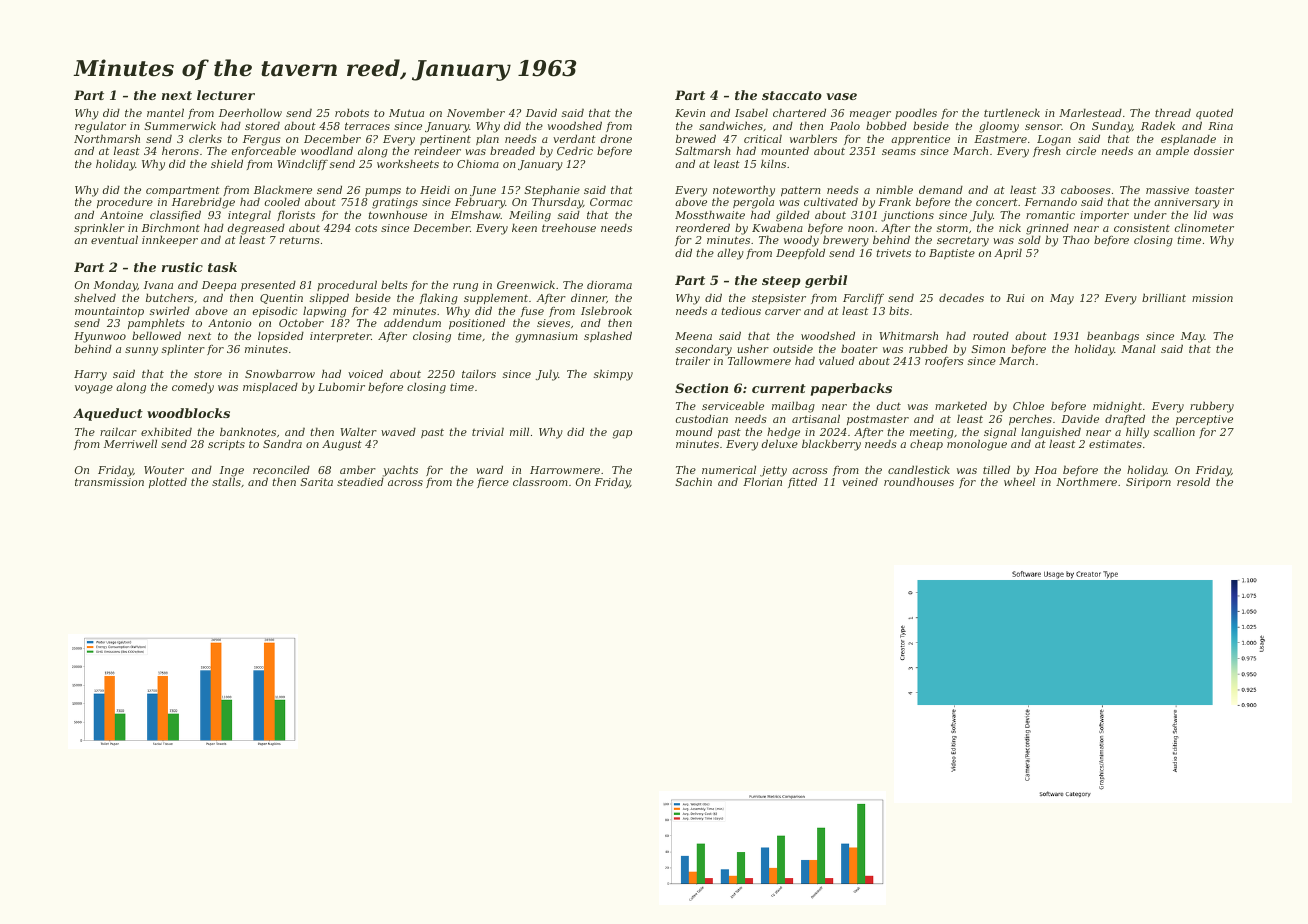 The width and height of the document is (1308, 924). What do you see at coordinates (183, 349) in the document?
I see `splinter` at bounding box center [183, 349].
